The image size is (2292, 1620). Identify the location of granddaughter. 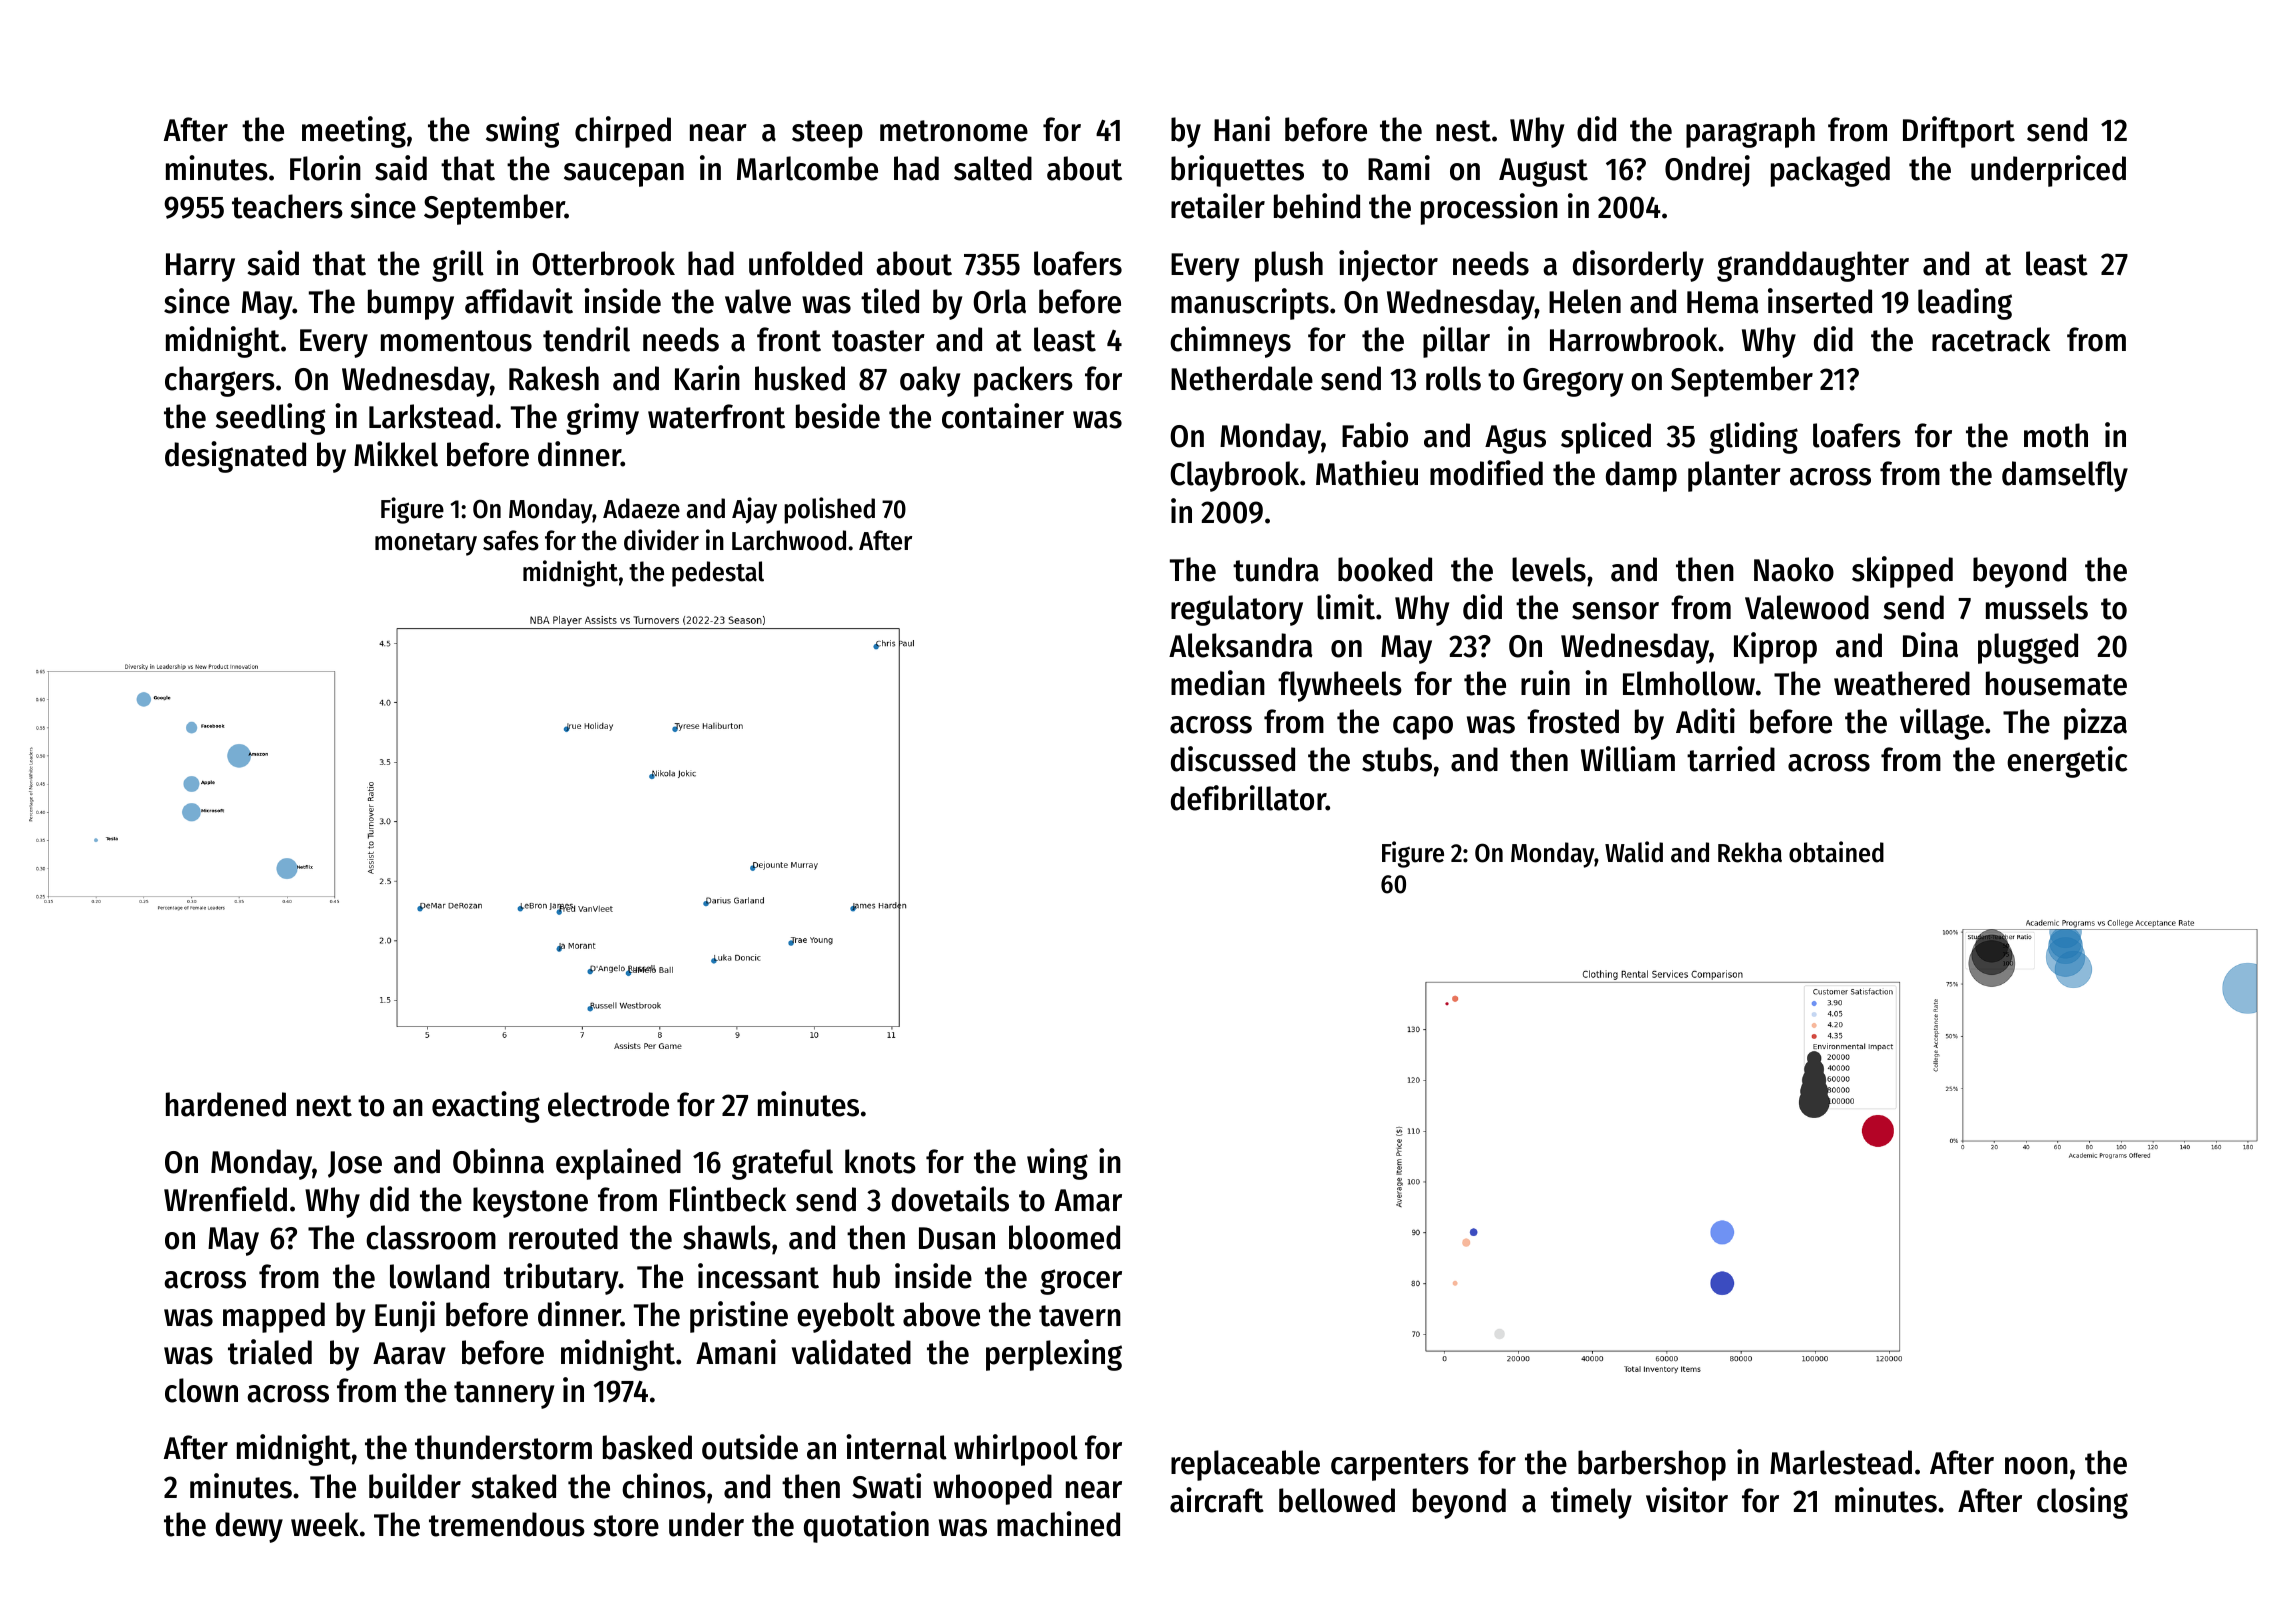
(1813, 266).
